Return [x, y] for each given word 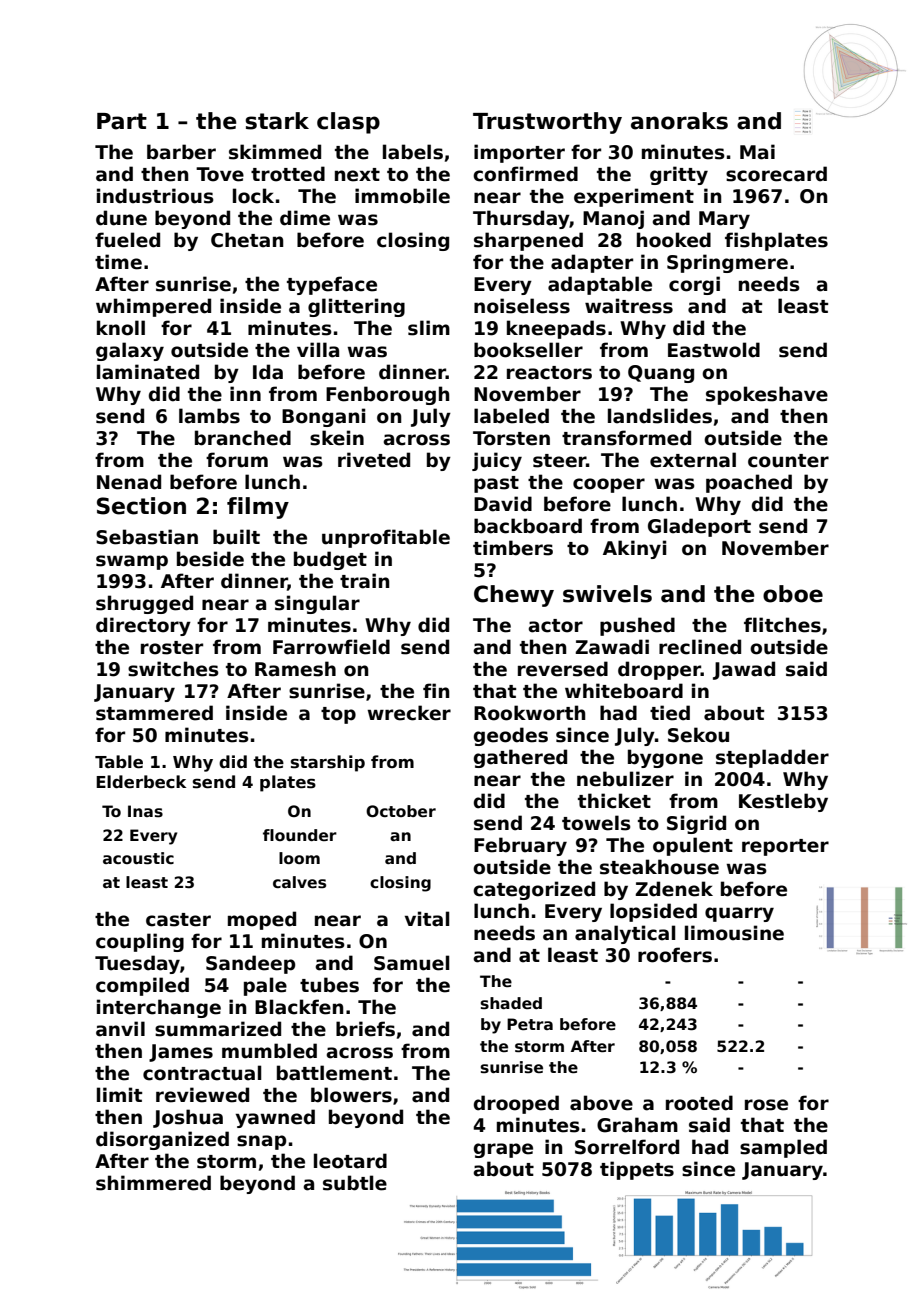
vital [427, 919]
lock [253, 196]
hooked [674, 240]
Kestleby [783, 802]
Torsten [511, 438]
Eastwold [714, 350]
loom [299, 858]
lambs [209, 416]
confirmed [525, 174]
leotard [350, 1161]
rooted [699, 1103]
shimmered [153, 1183]
